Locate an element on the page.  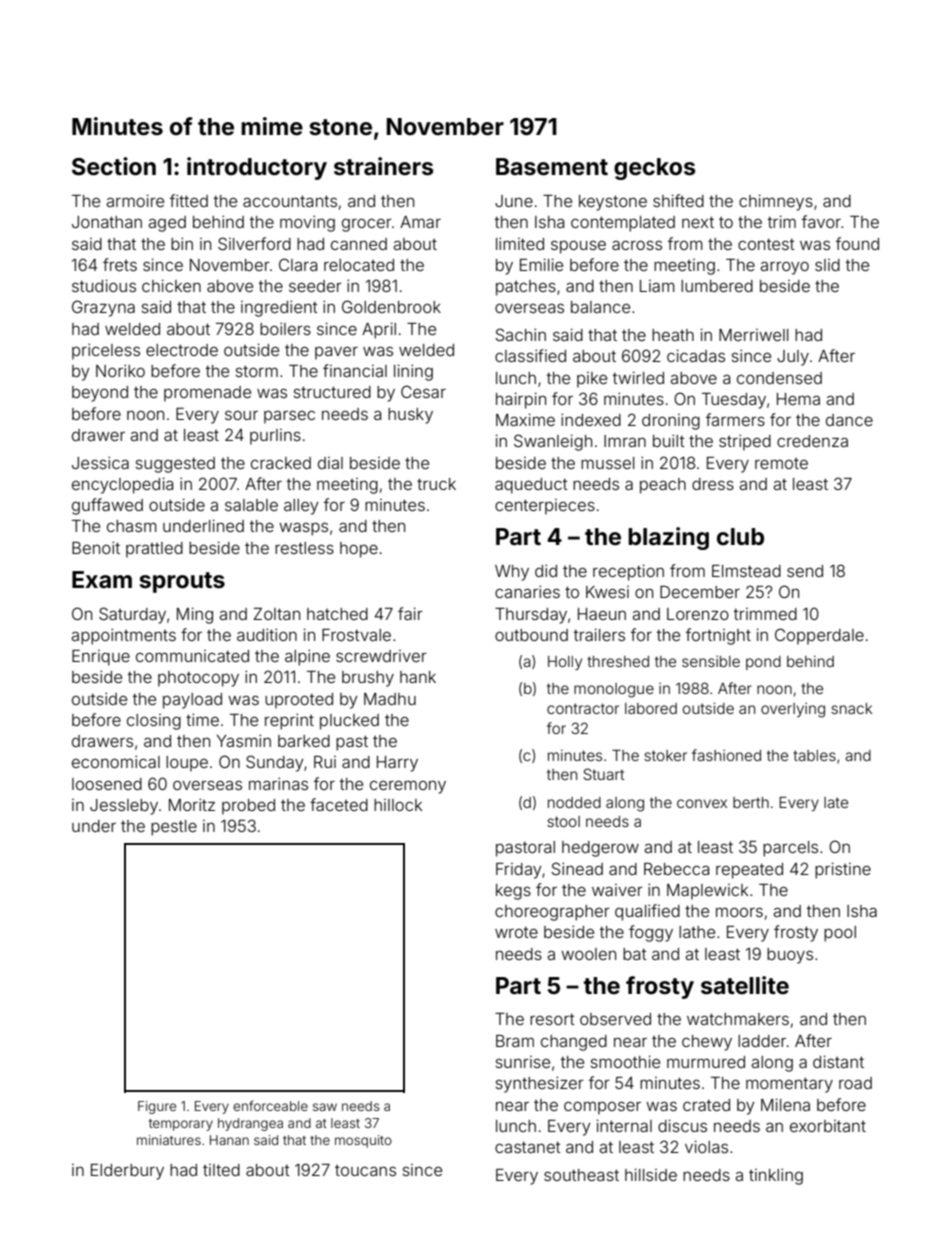
priceless is located at coordinates (106, 351).
